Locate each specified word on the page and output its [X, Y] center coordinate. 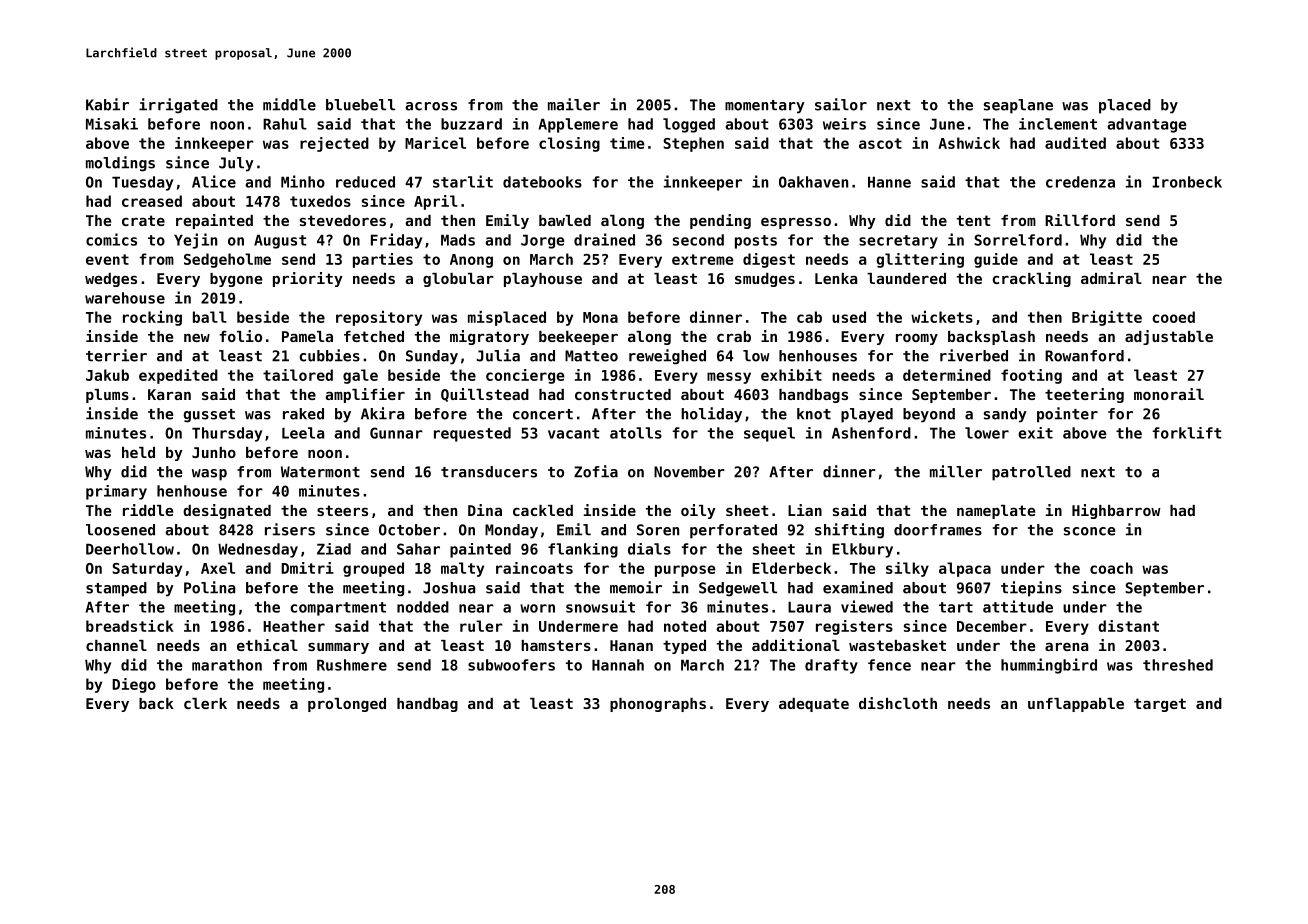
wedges [111, 280]
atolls [636, 433]
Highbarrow [1116, 511]
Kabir [107, 104]
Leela [303, 433]
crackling [1032, 279]
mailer [574, 104]
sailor [841, 104]
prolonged [347, 705]
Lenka [836, 278]
